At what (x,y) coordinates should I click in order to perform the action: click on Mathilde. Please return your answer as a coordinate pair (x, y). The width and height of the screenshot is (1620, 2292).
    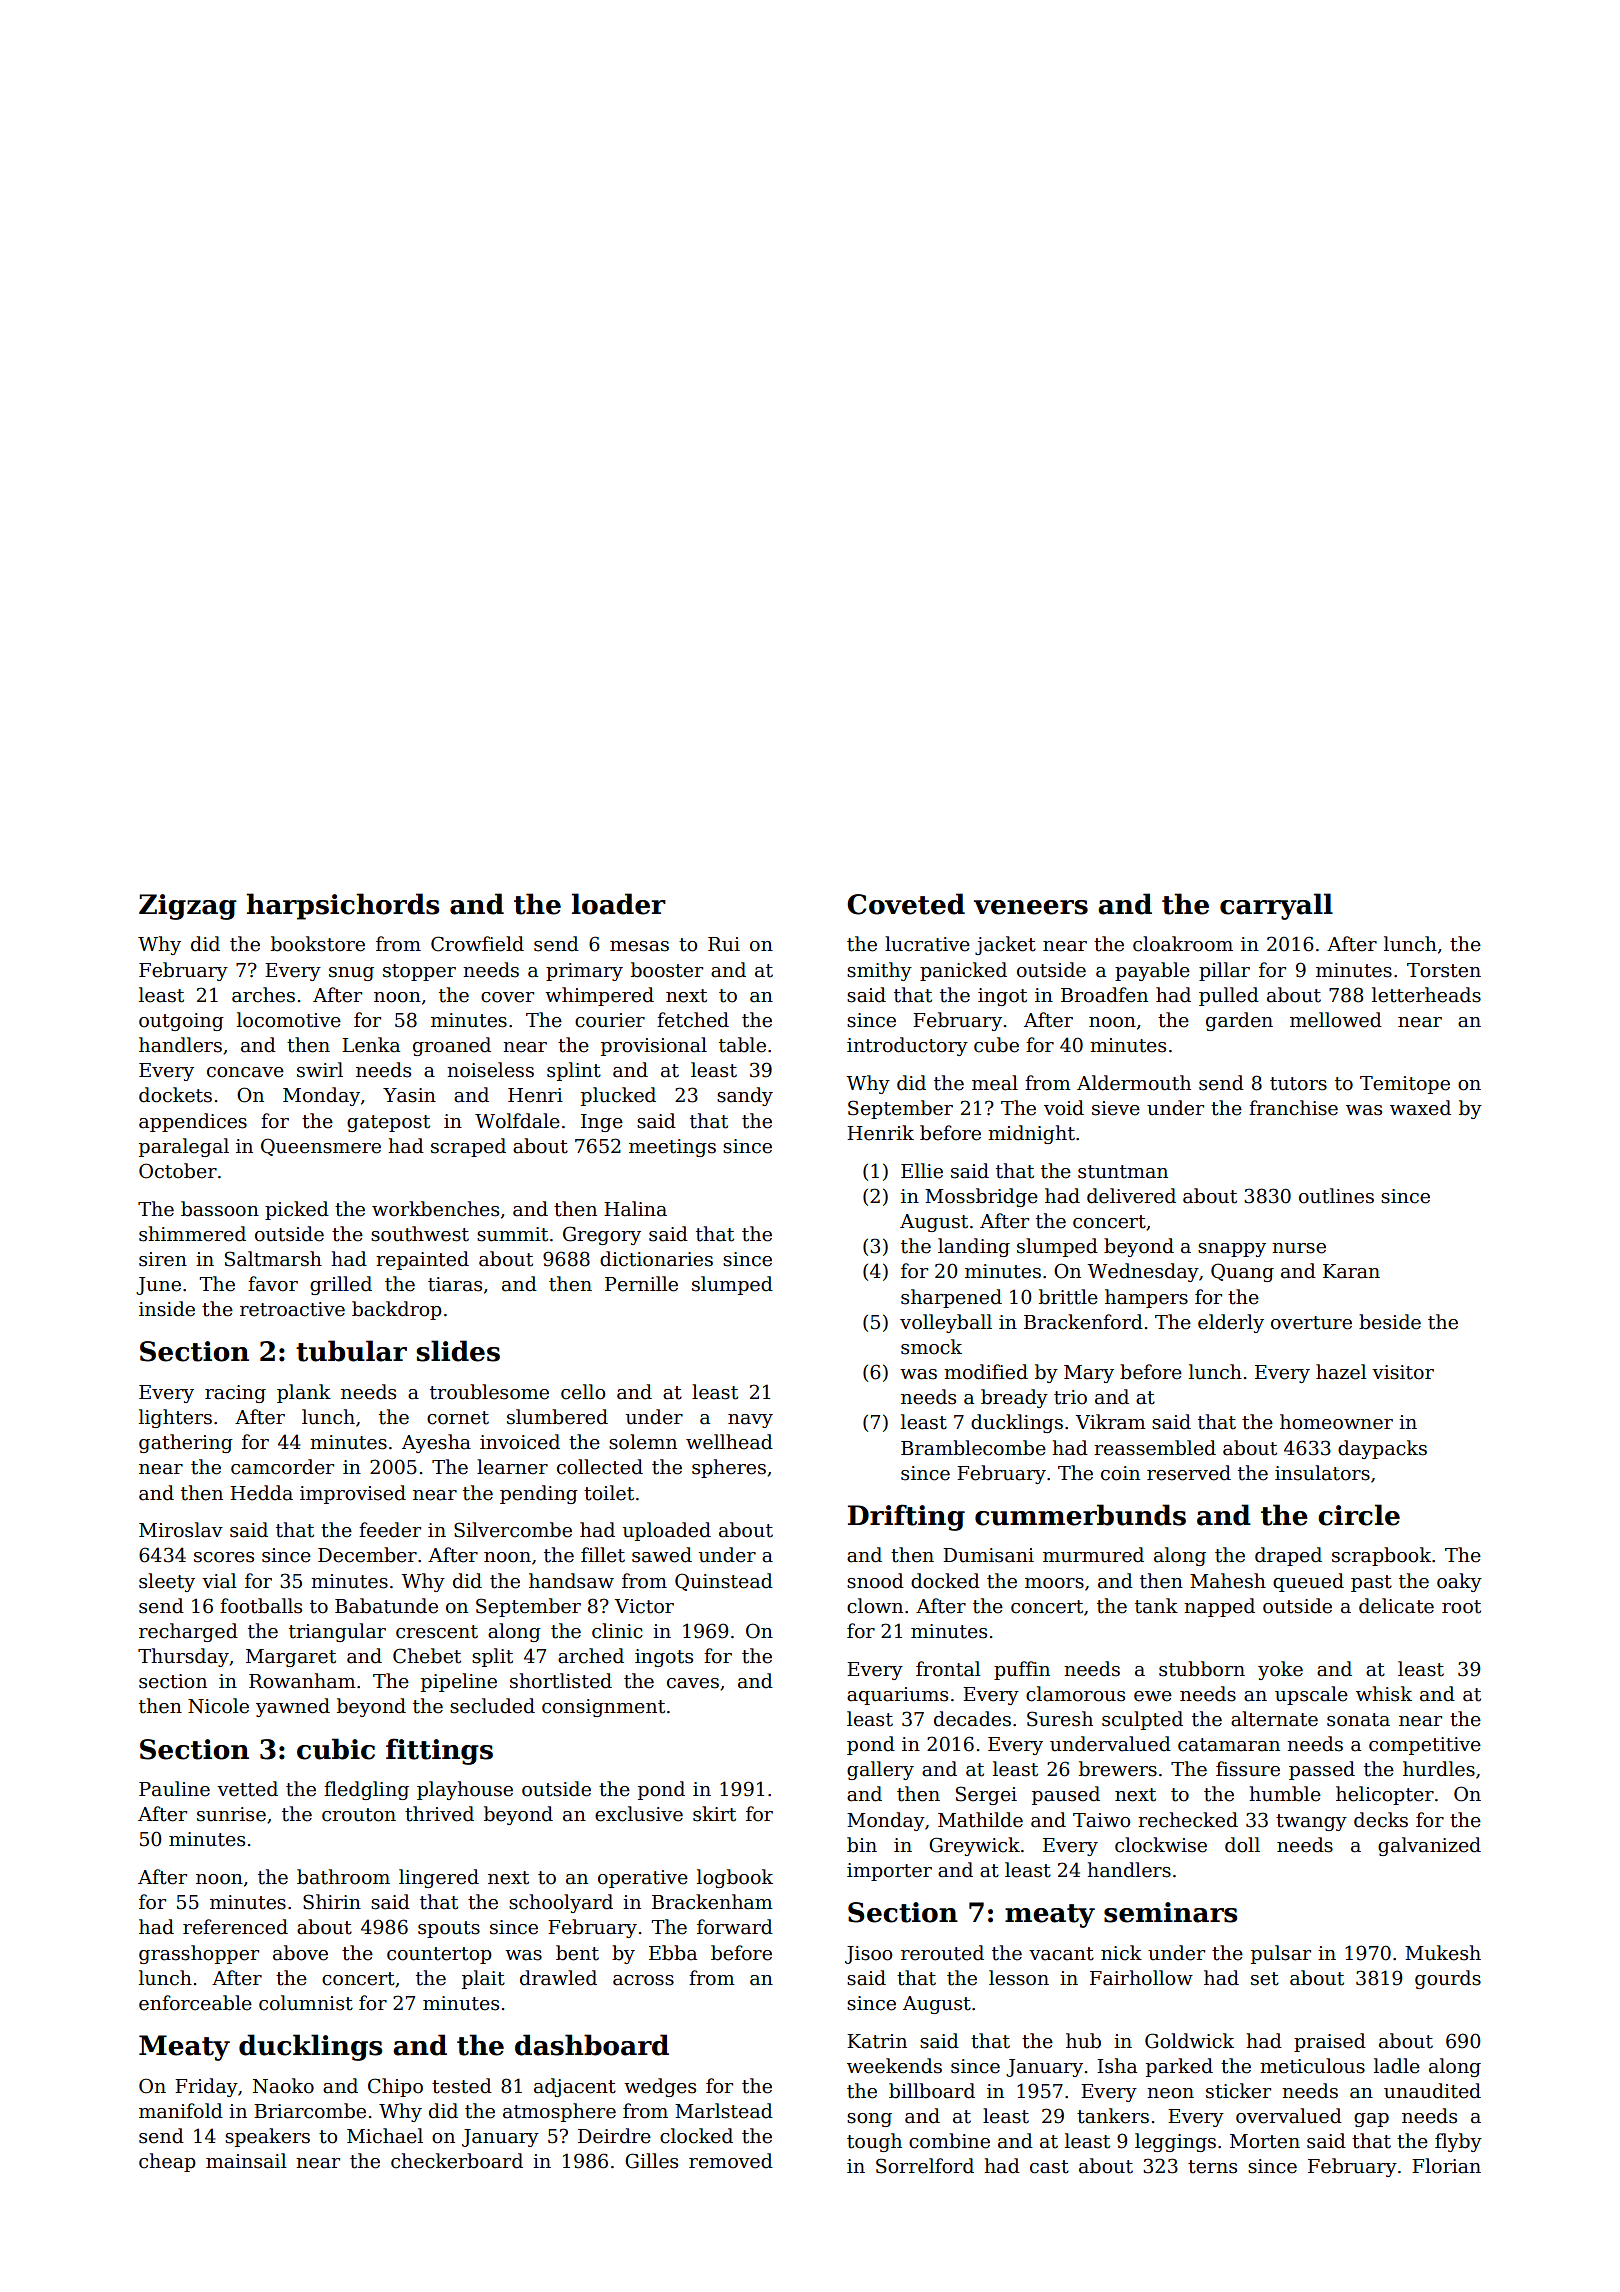
    Looking at the image, I should click on (980, 1820).
